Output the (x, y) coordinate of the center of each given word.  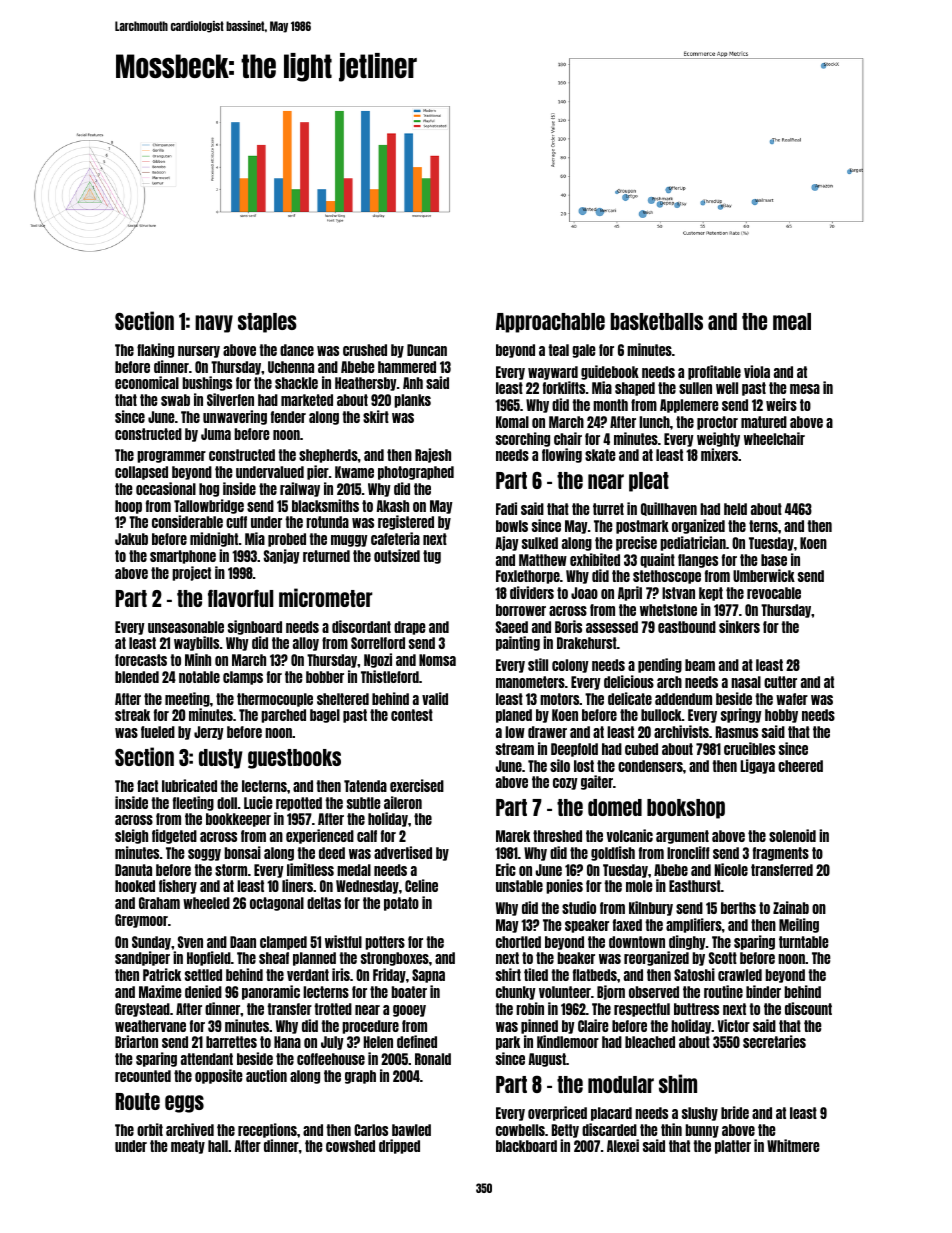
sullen (695, 388)
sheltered (343, 699)
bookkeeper (238, 820)
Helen (378, 1042)
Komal (512, 422)
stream (515, 749)
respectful (642, 1010)
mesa (805, 389)
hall (218, 1146)
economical (147, 382)
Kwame (354, 472)
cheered (800, 766)
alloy (306, 644)
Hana (287, 1042)
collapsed (141, 473)
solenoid (792, 835)
